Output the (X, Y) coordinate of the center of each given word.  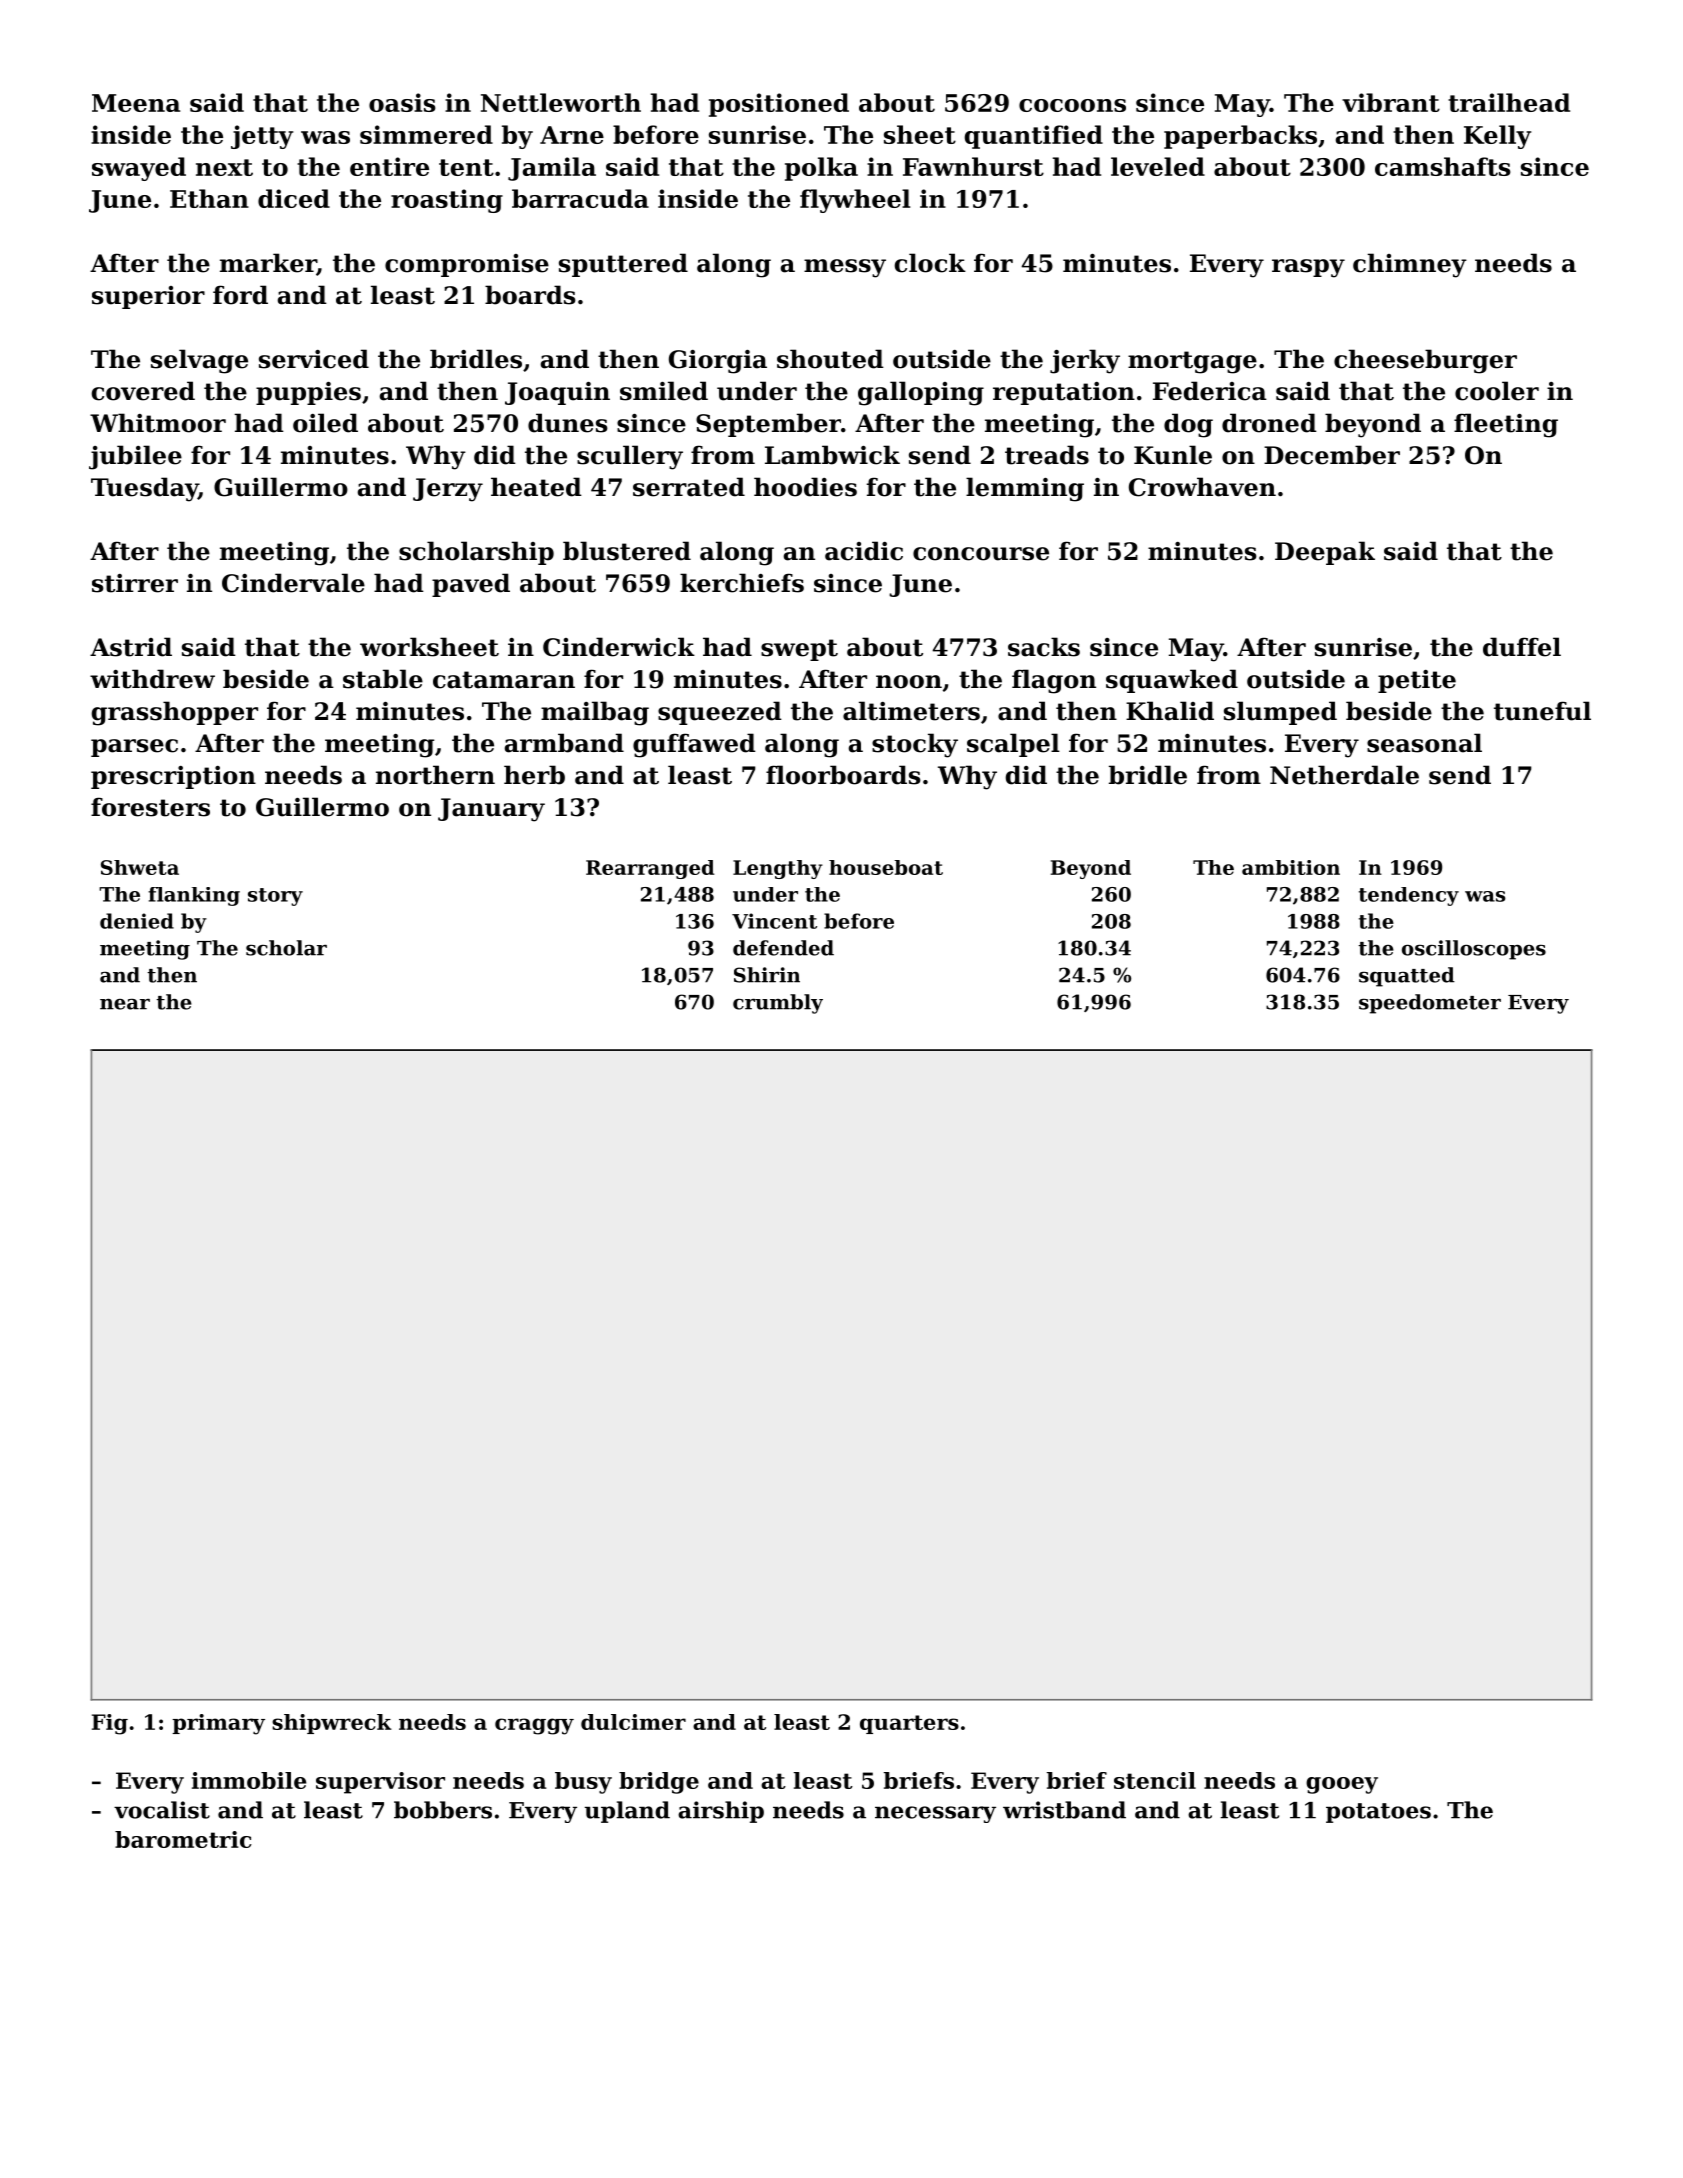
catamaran (504, 680)
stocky (915, 745)
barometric (183, 1839)
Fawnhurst (973, 166)
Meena (136, 103)
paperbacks (1240, 137)
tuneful (1542, 711)
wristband (1064, 1810)
